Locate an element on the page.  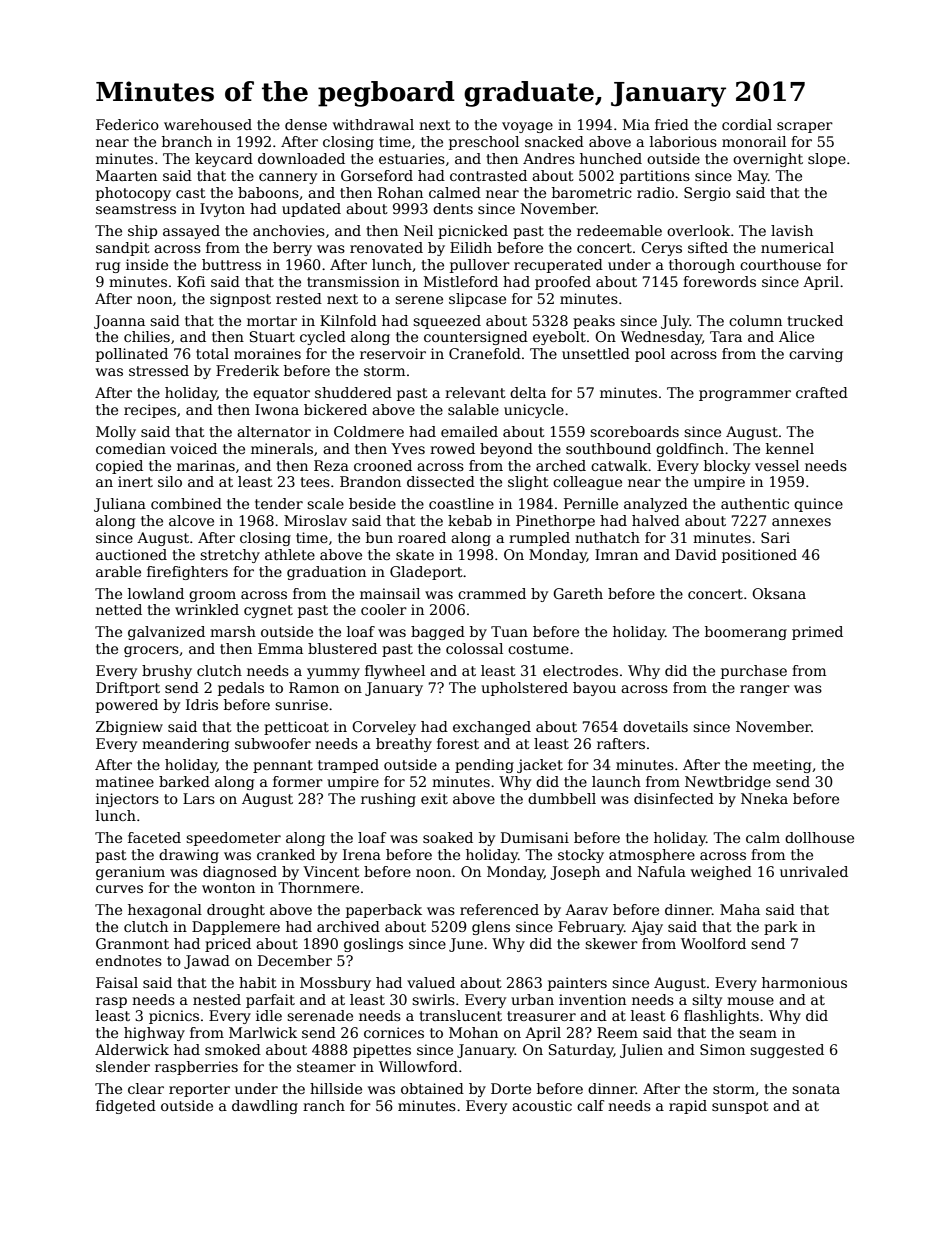
mainsail is located at coordinates (390, 593).
